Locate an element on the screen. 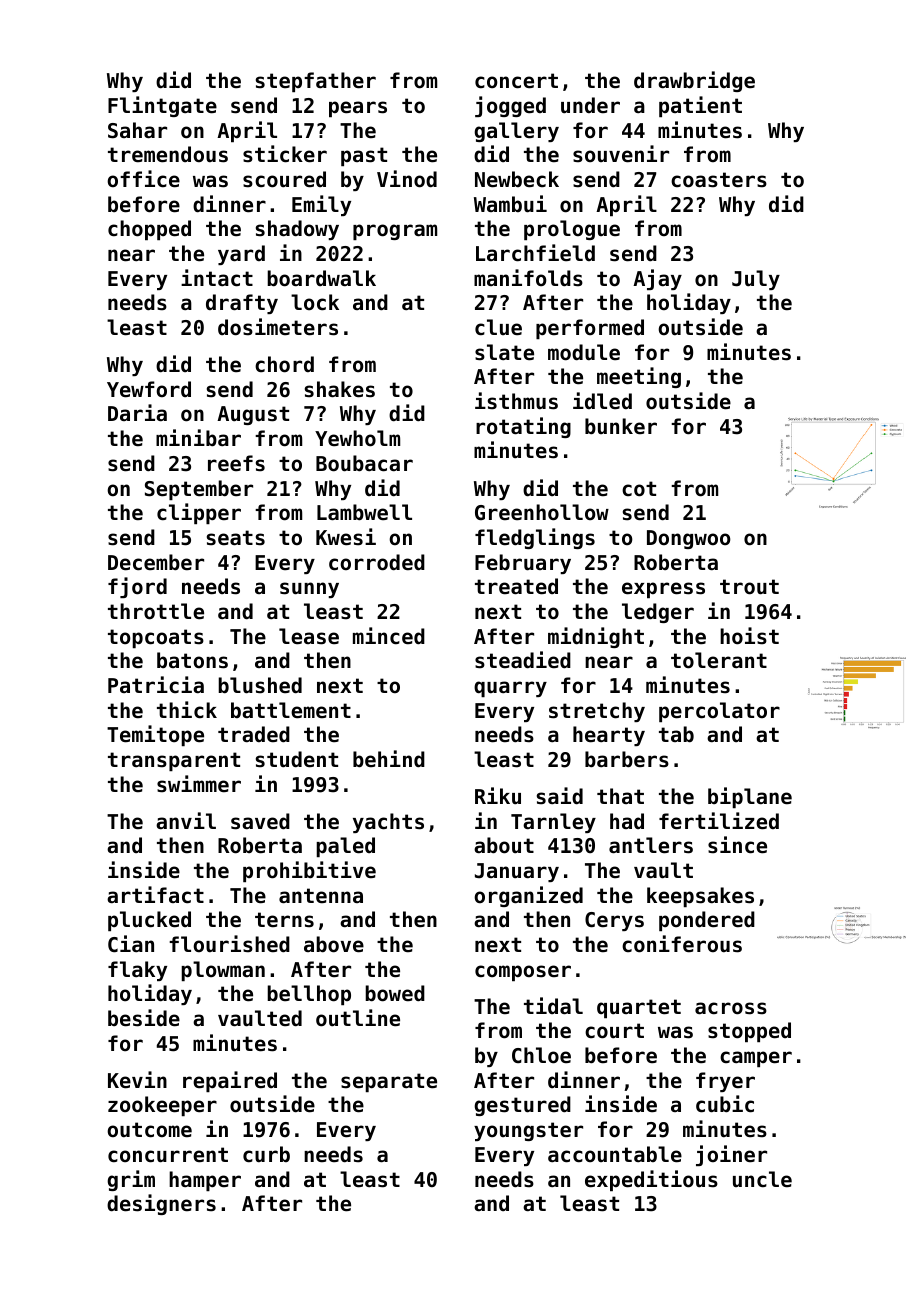  Chloe is located at coordinates (541, 1055).
